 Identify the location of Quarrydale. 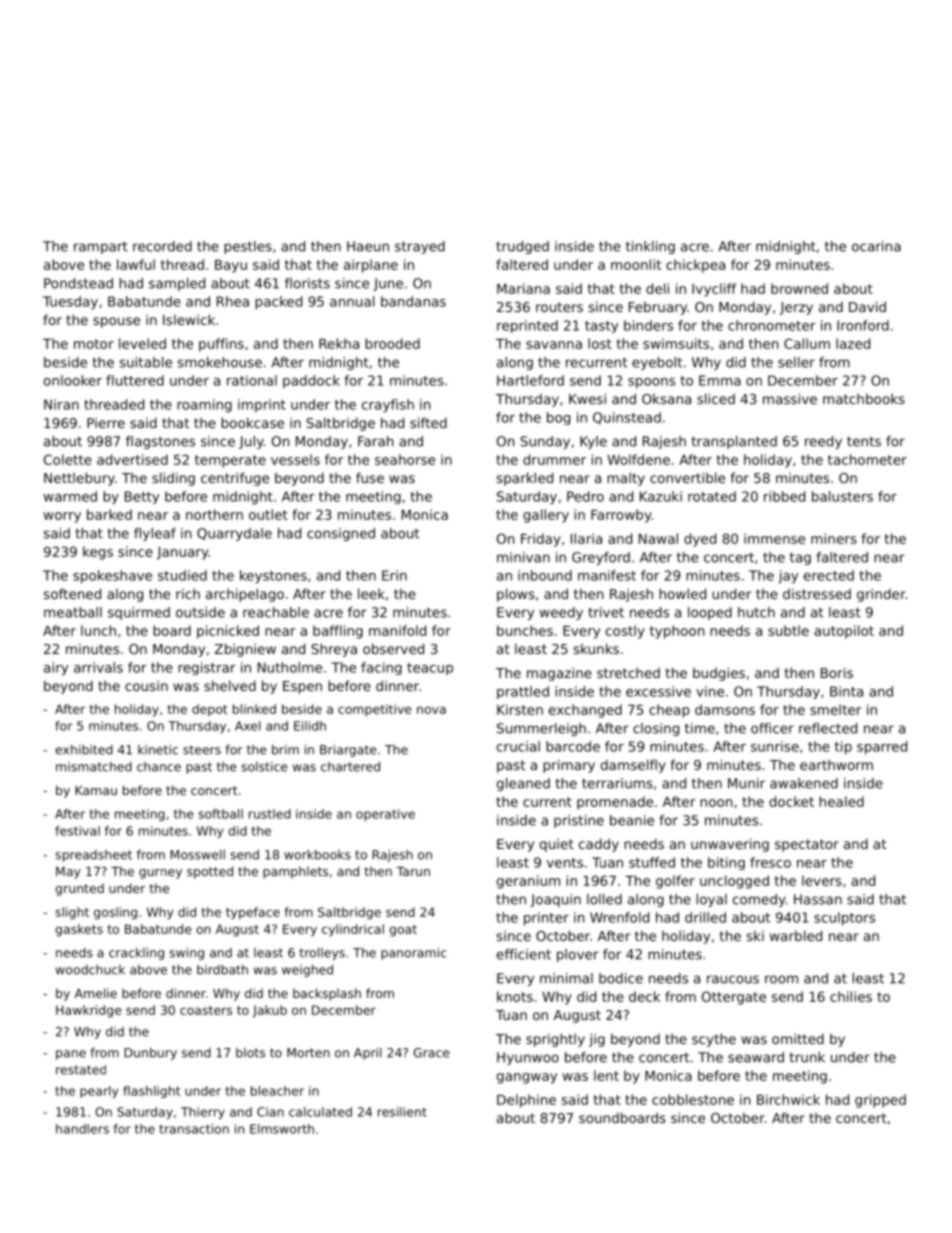
(234, 534).
